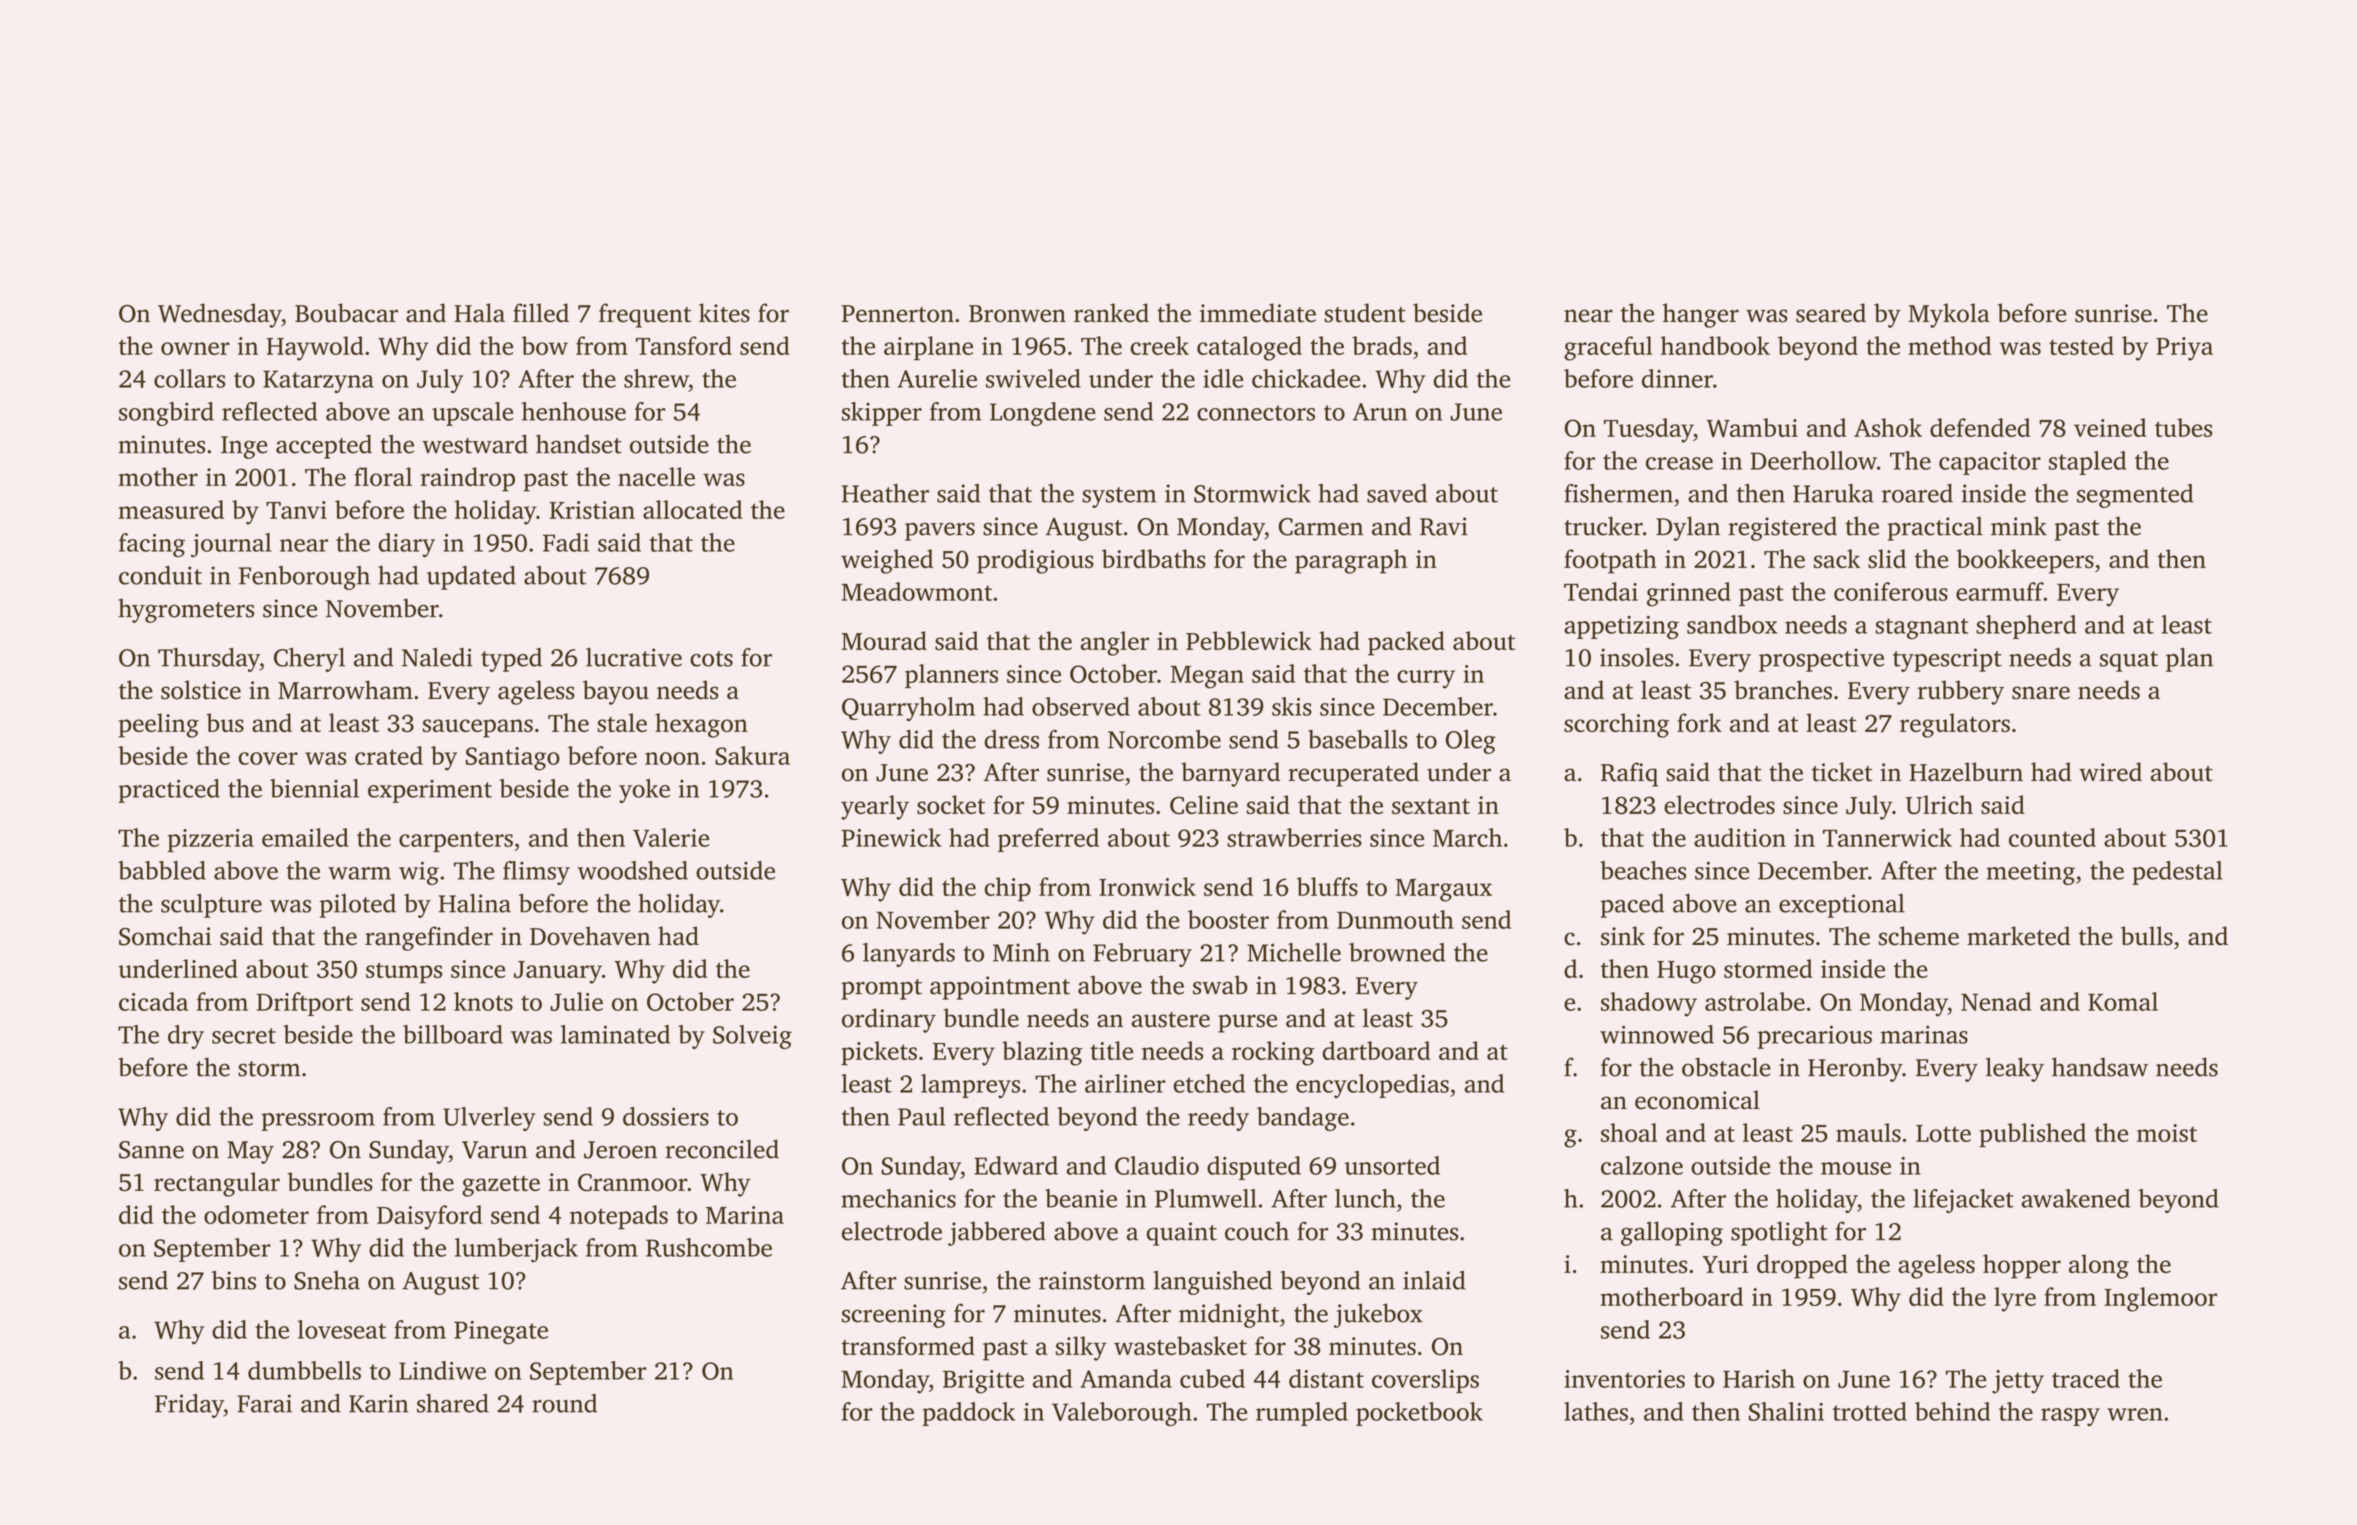 This page has width=2357, height=1525. I want to click on Inglemoor, so click(2160, 1299).
